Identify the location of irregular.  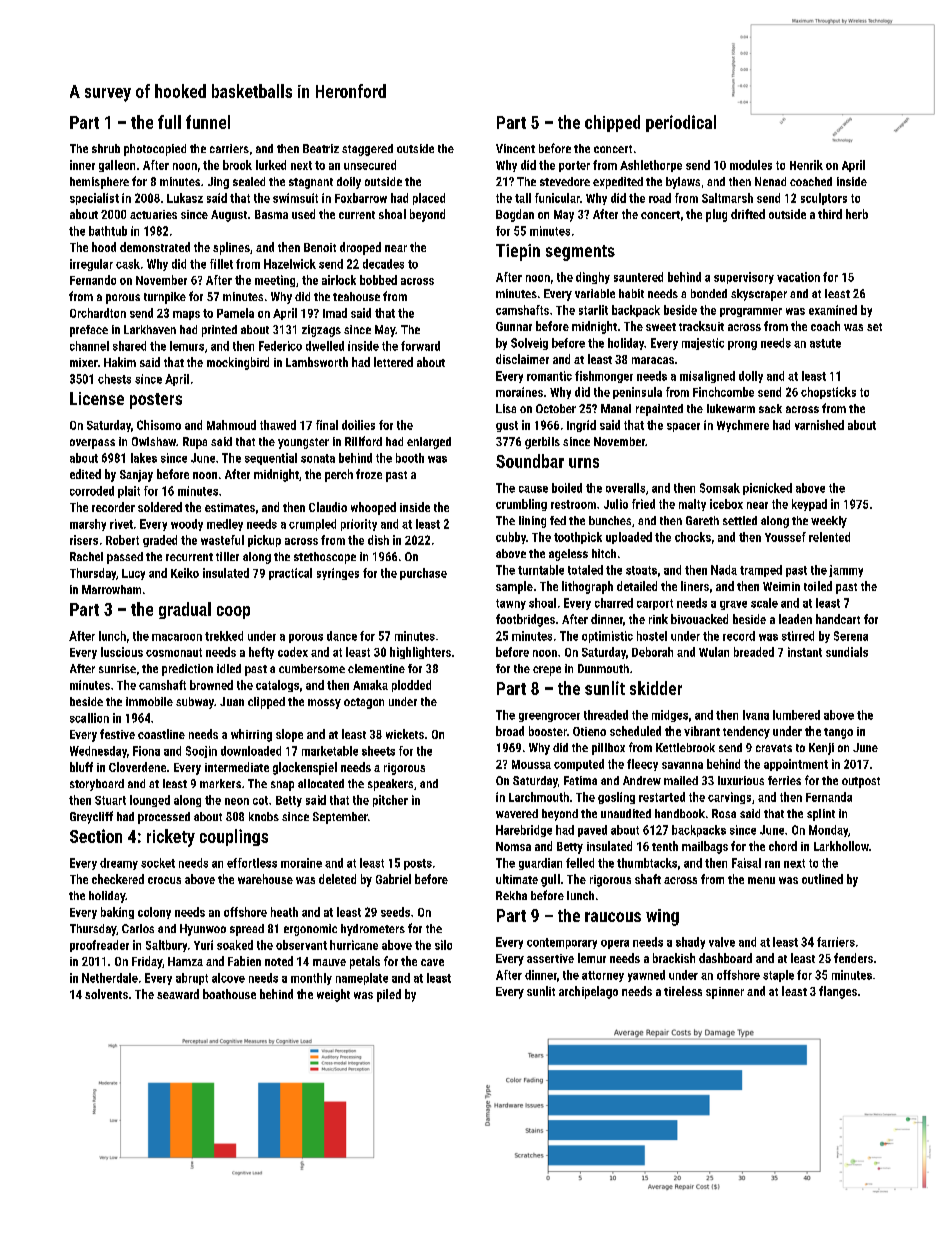
(91, 265).
